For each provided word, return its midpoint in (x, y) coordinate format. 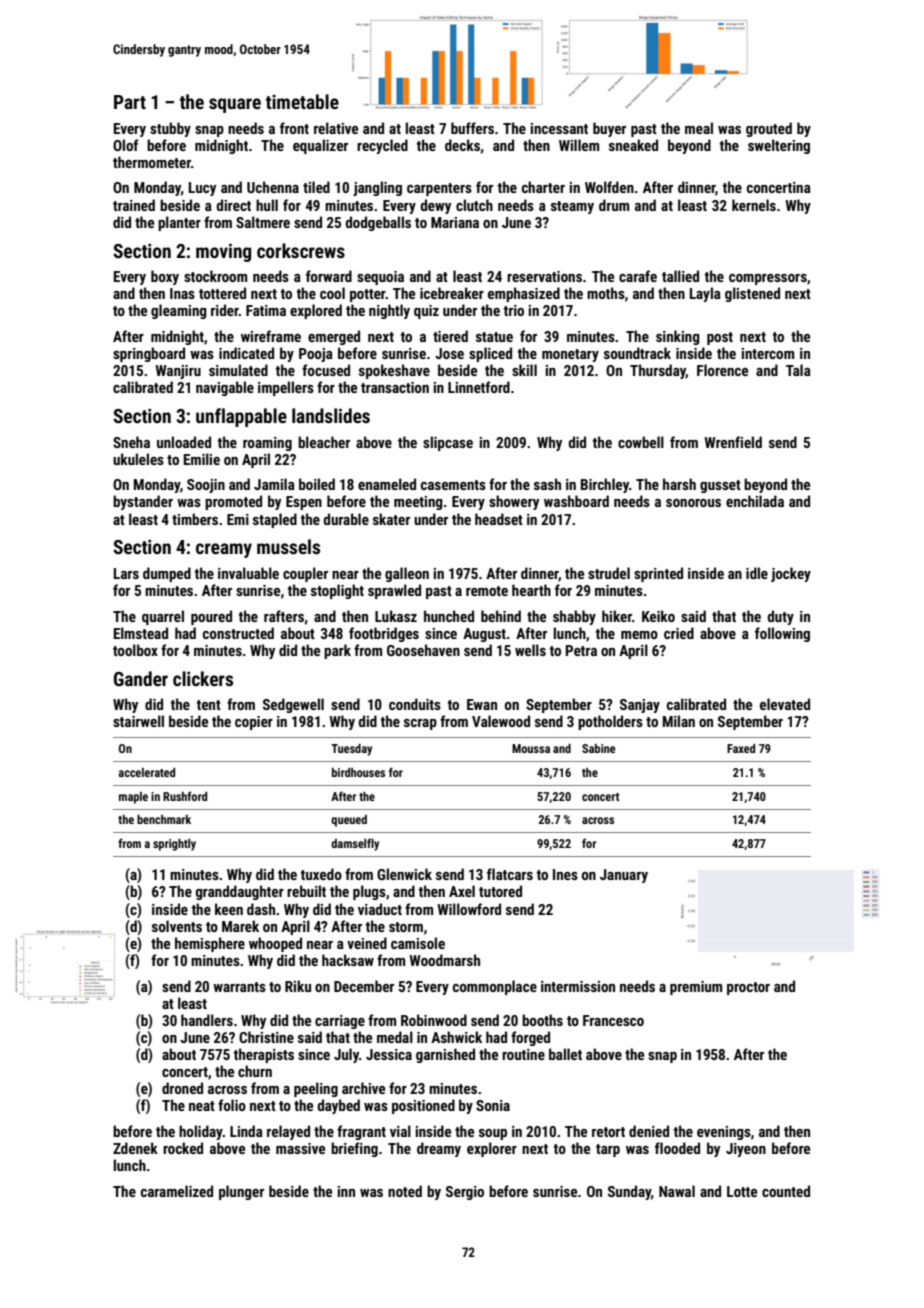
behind (501, 616)
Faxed (741, 748)
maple (133, 798)
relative (336, 128)
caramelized (177, 1191)
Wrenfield (733, 442)
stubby (170, 129)
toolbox (135, 650)
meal (699, 128)
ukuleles (138, 459)
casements (453, 485)
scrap (420, 724)
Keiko (658, 616)
